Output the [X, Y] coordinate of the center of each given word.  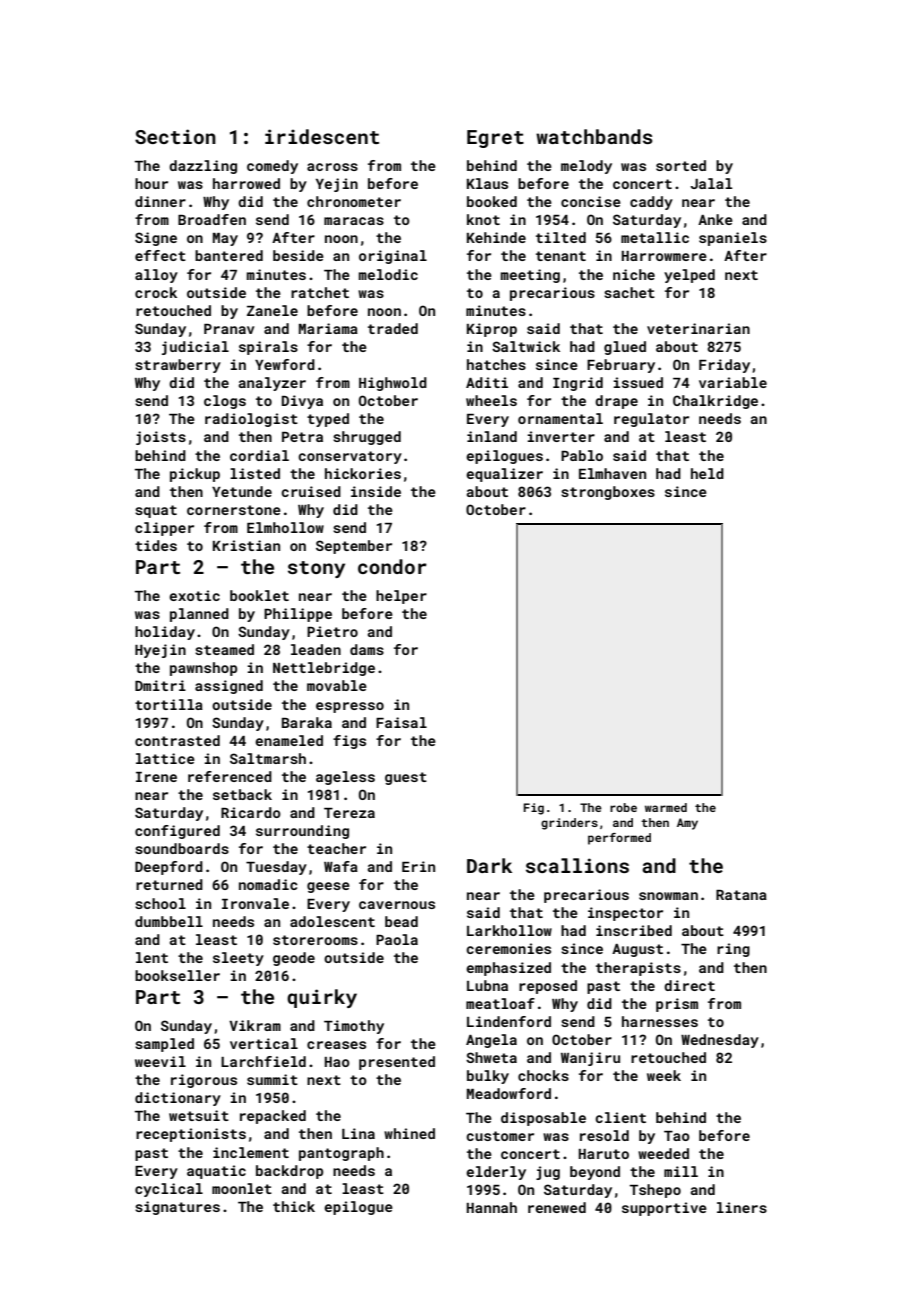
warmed [666, 807]
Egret [495, 139]
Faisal [401, 722]
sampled [164, 1045]
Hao [337, 1062]
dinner [160, 201]
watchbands [594, 136]
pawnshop [203, 669]
